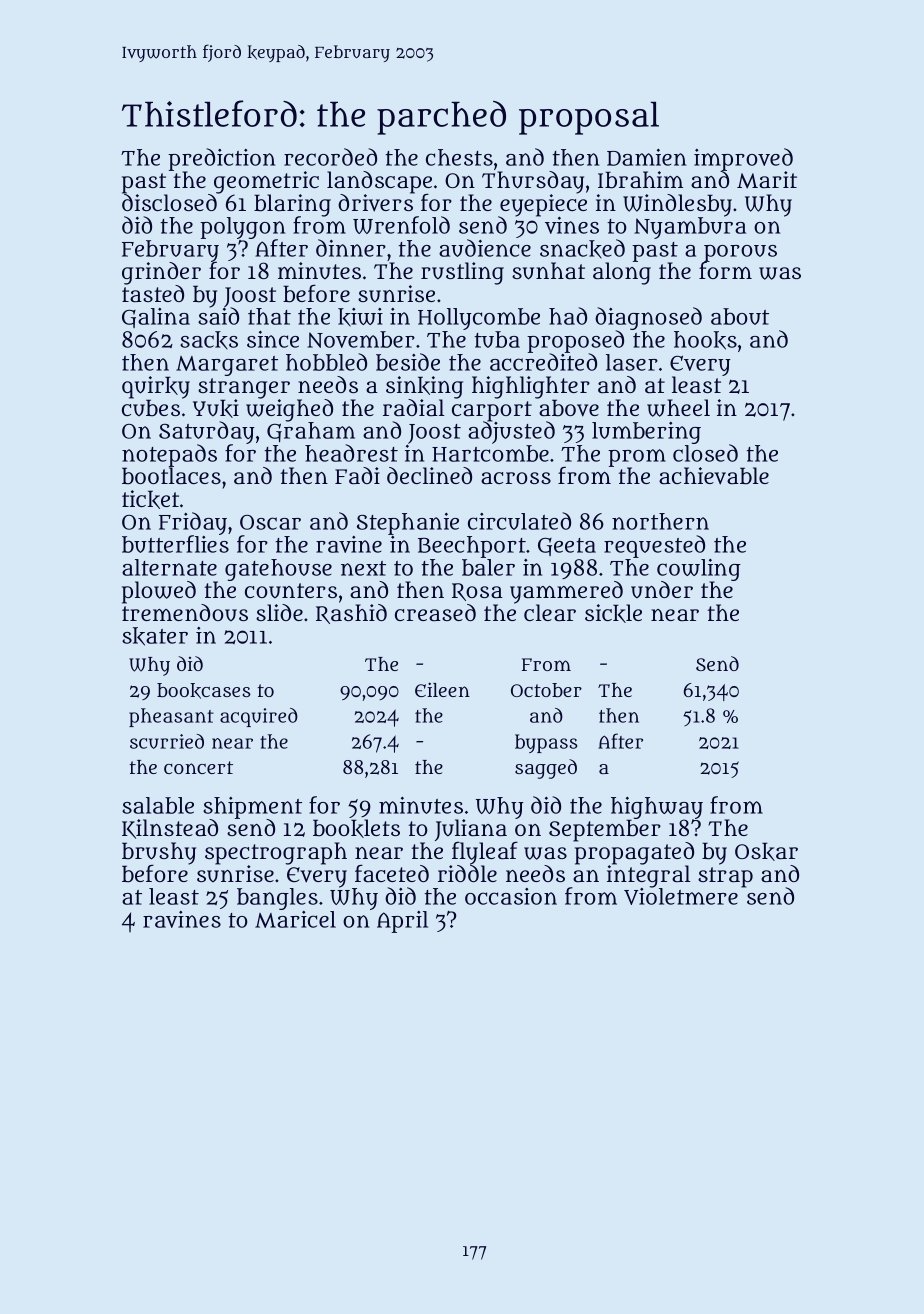 This page has height=1314, width=924. What do you see at coordinates (218, 316) in the page?
I see `said` at bounding box center [218, 316].
